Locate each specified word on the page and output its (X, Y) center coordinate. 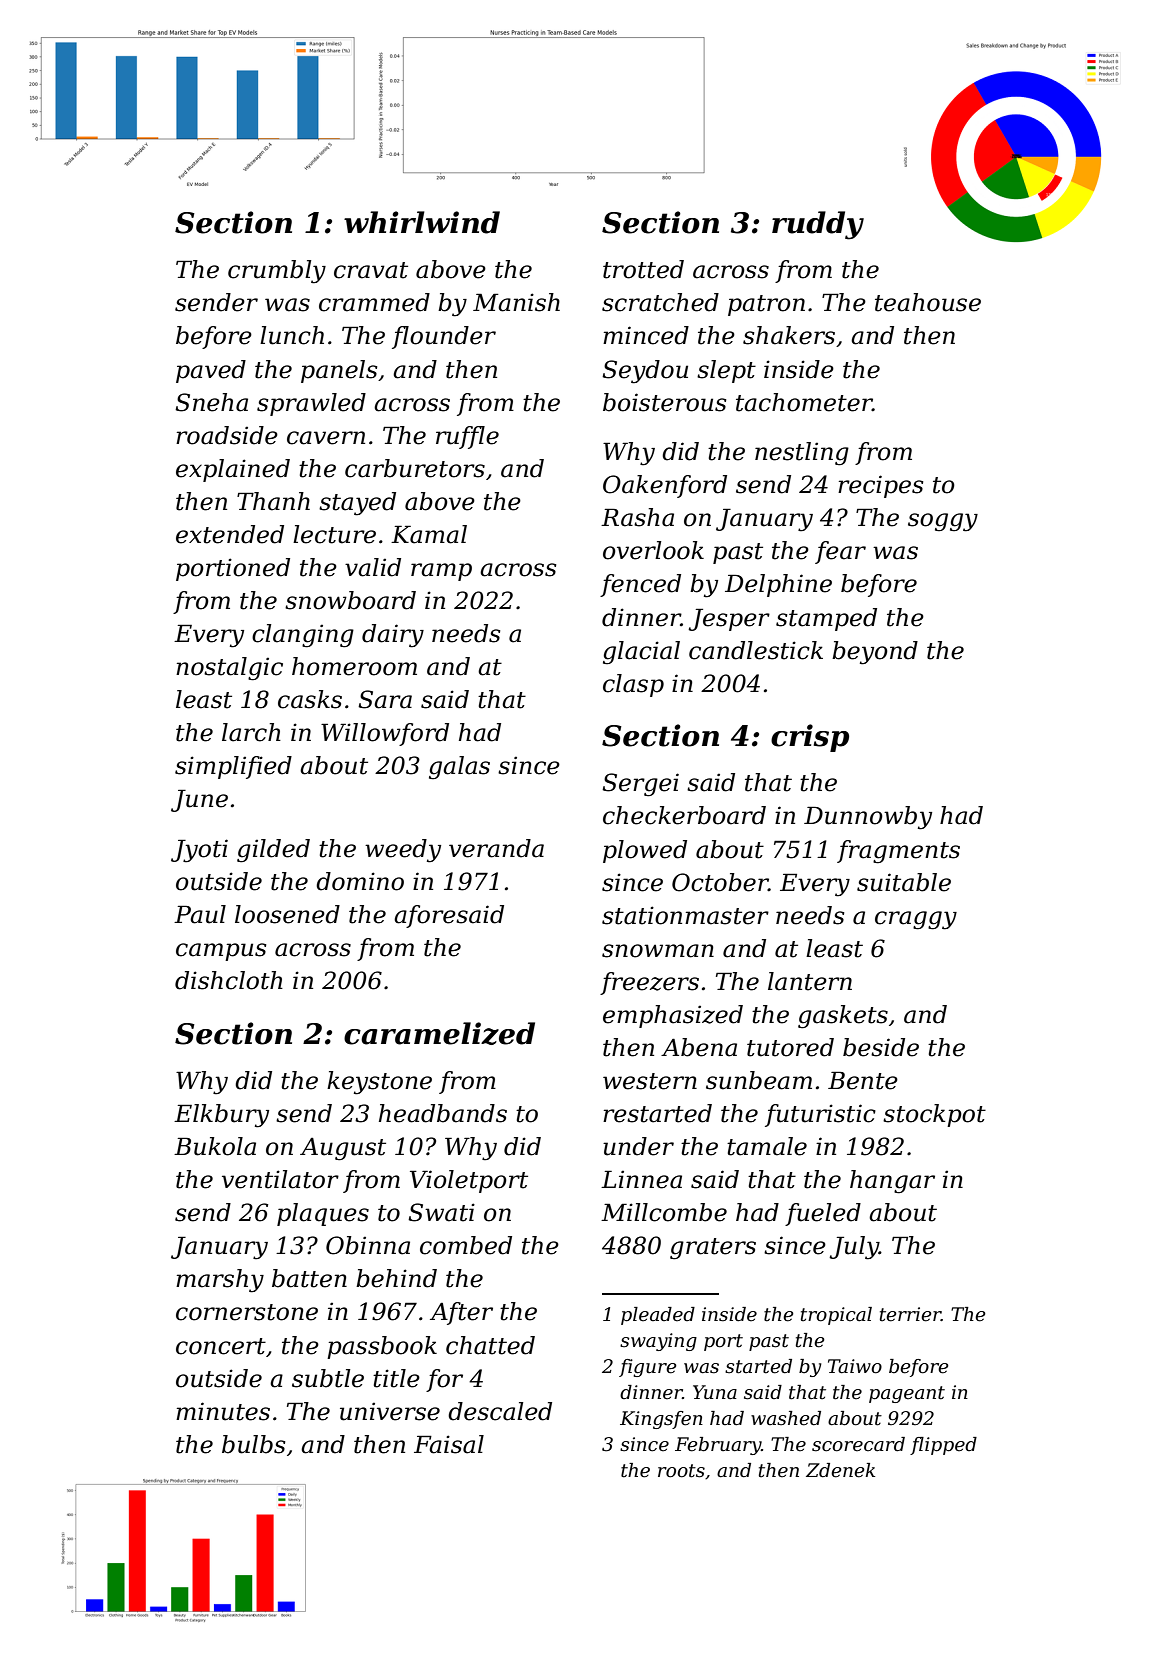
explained (233, 470)
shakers (789, 335)
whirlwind (422, 222)
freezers (649, 983)
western (650, 1081)
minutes (223, 1411)
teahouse (928, 302)
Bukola (215, 1146)
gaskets (843, 1017)
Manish (516, 302)
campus (221, 952)
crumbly (277, 272)
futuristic (820, 1115)
